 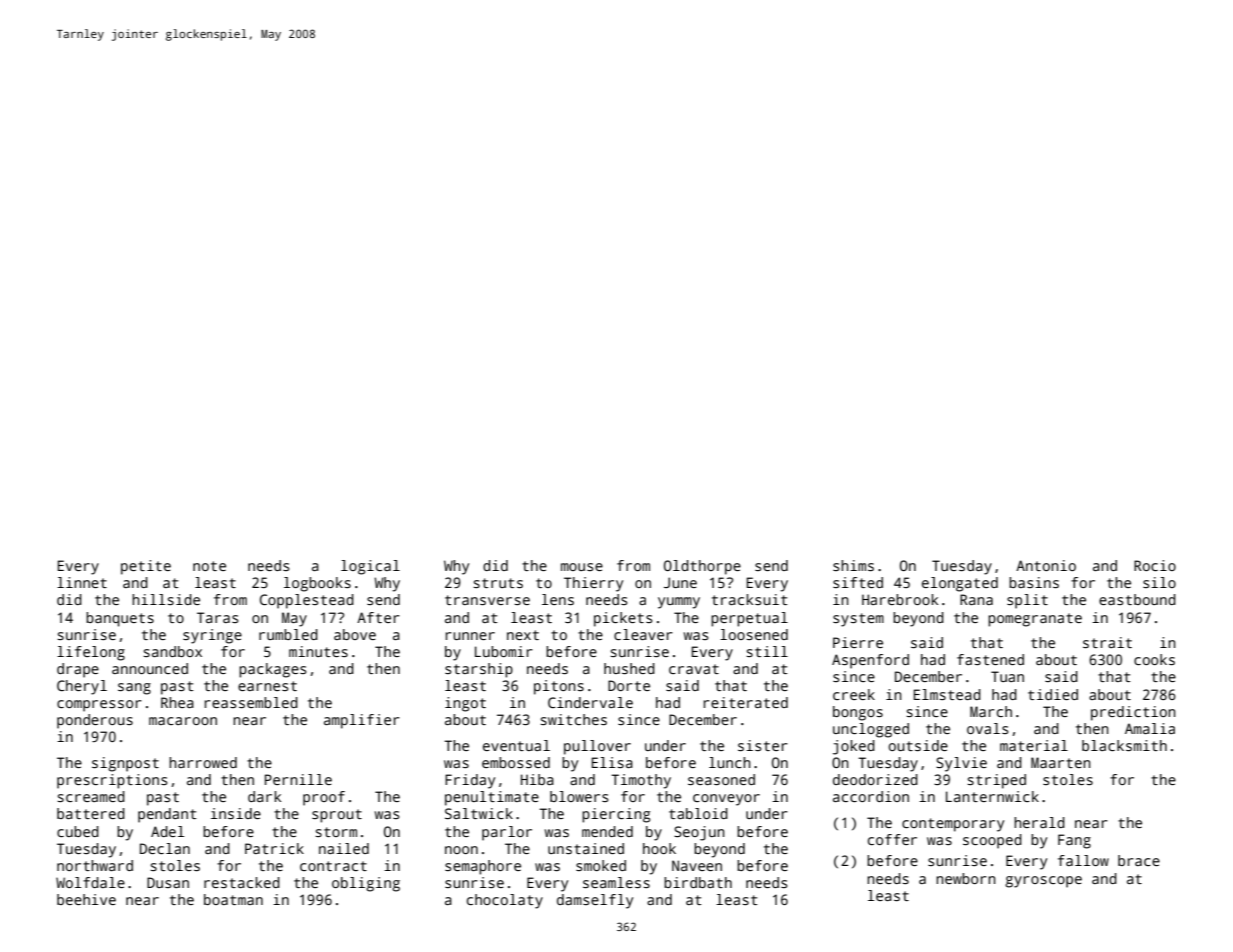 I want to click on restacked, so click(x=242, y=882).
